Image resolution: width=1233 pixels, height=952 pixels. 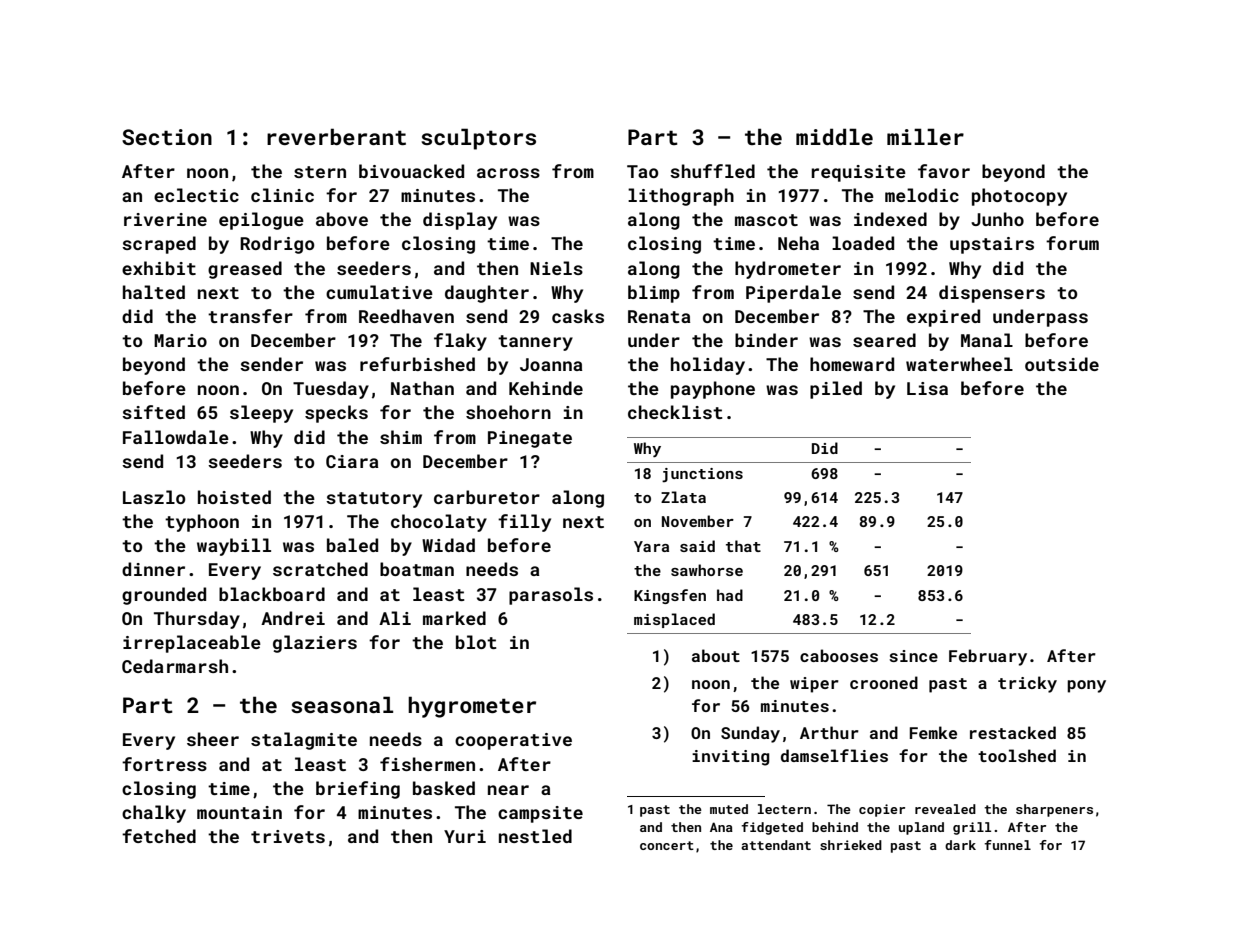 I want to click on sheer, so click(x=213, y=739).
